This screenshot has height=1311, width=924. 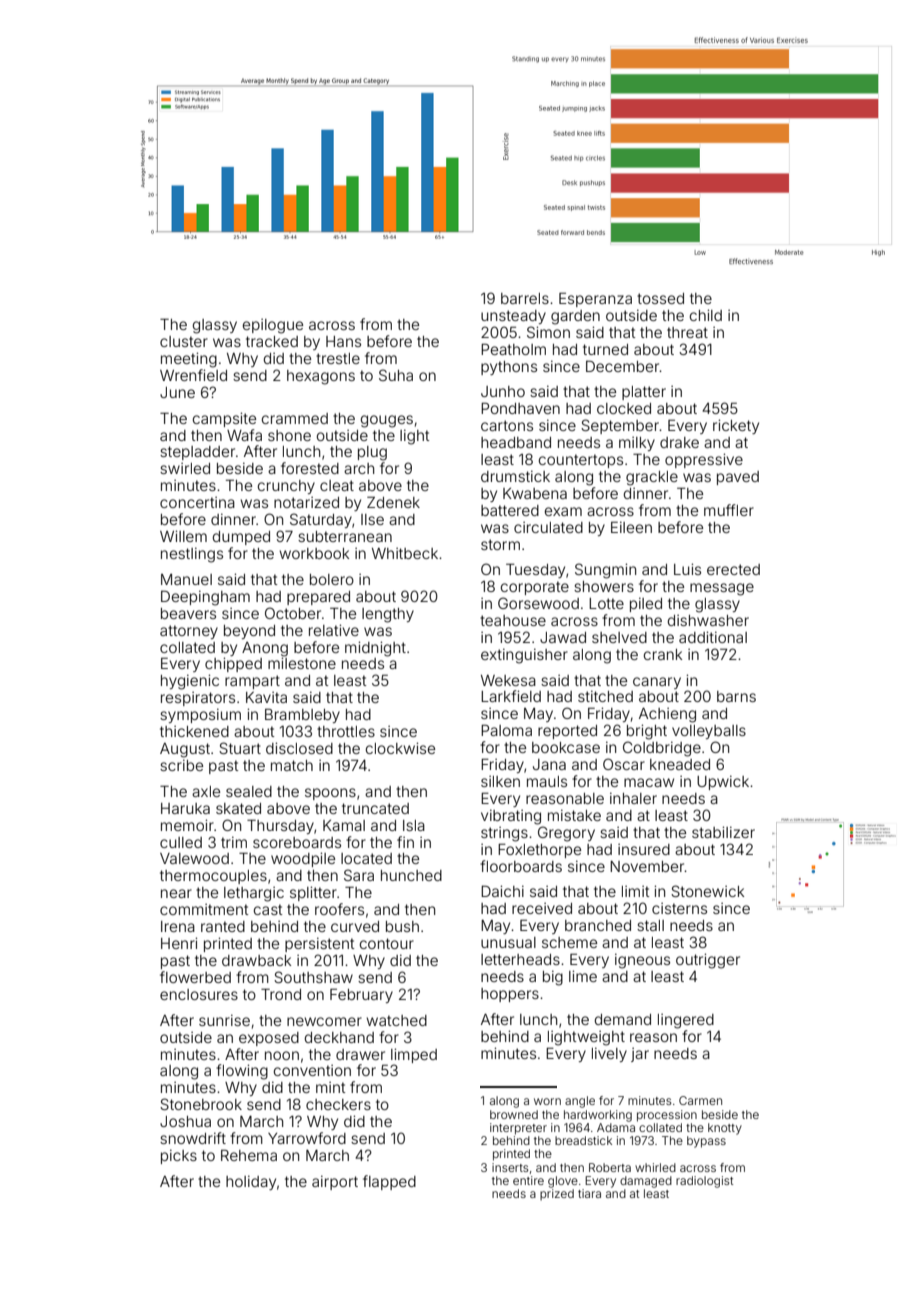 I want to click on tiara, so click(x=589, y=1193).
